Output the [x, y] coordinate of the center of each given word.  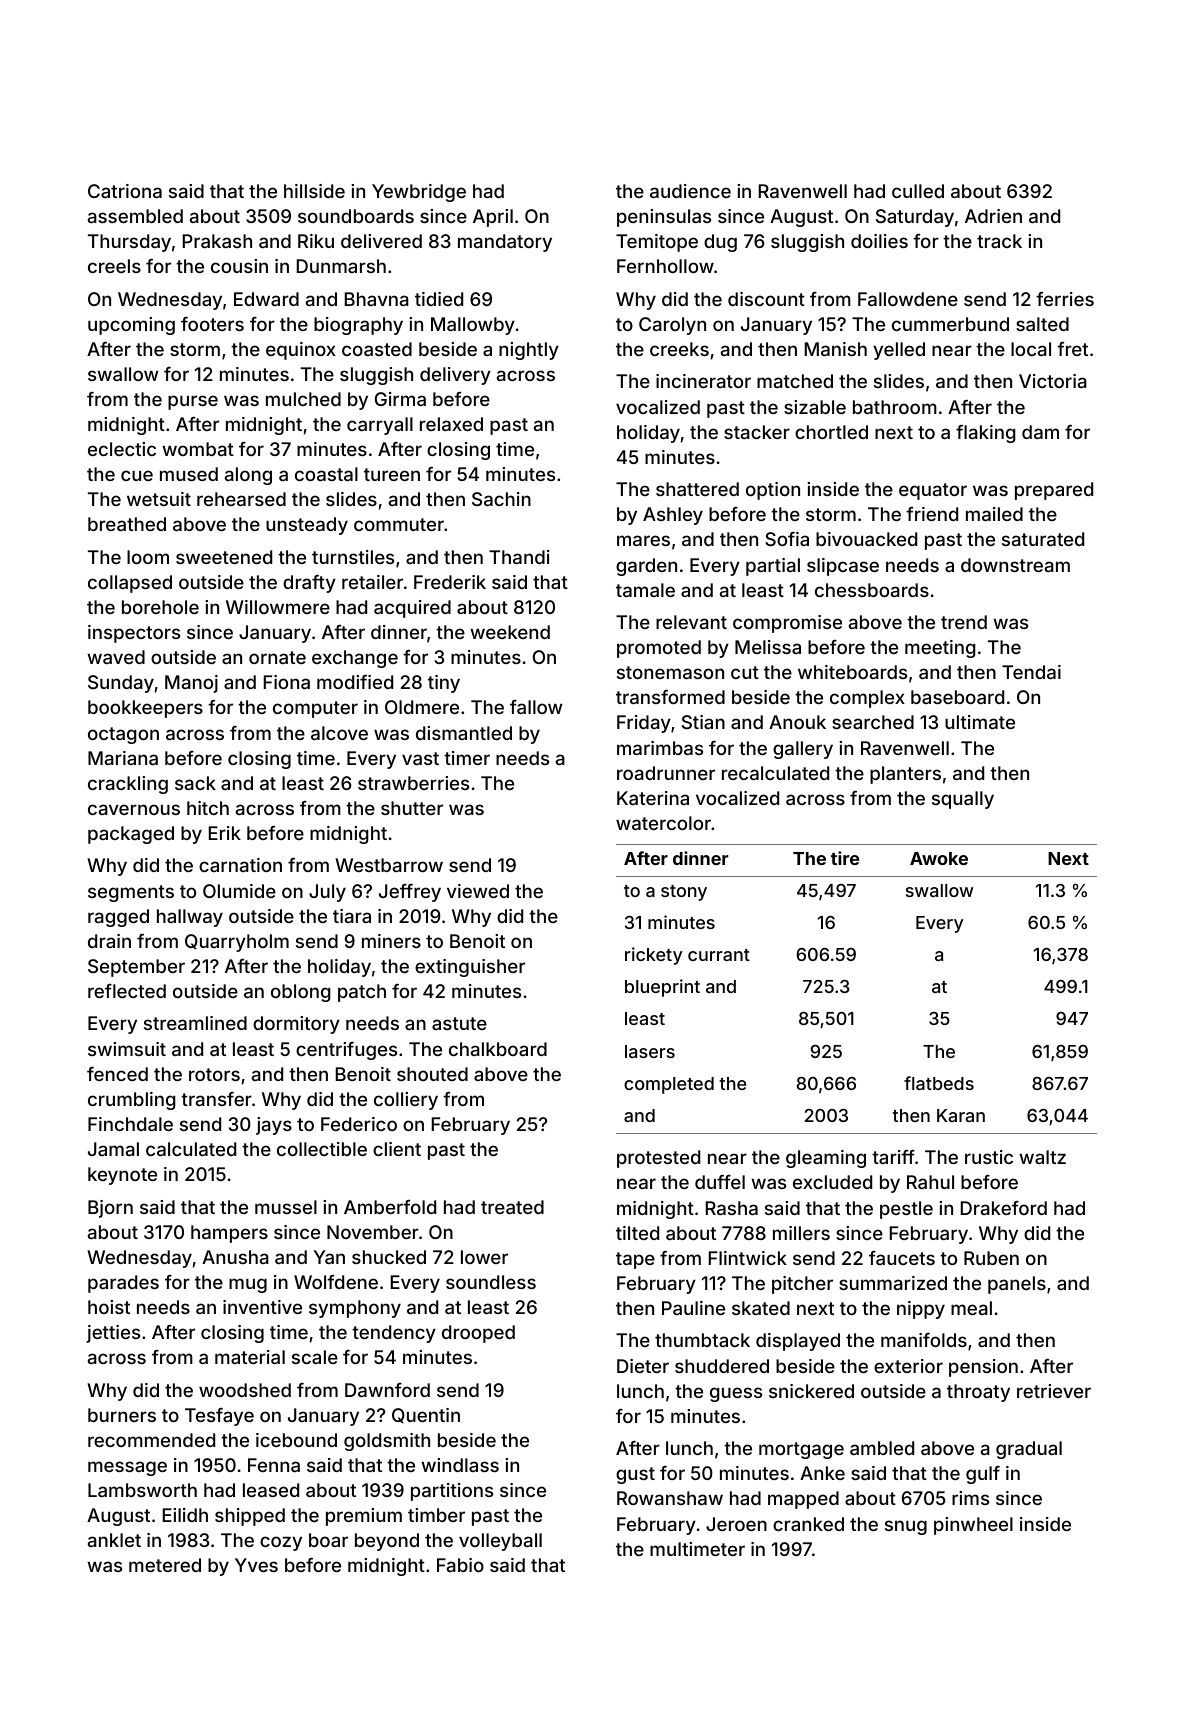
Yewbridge [419, 193]
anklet [114, 1540]
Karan [961, 1115]
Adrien [993, 216]
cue [137, 475]
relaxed [451, 424]
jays [274, 1126]
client [397, 1149]
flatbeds [939, 1083]
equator [933, 491]
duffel [720, 1182]
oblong [301, 993]
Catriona [125, 191]
